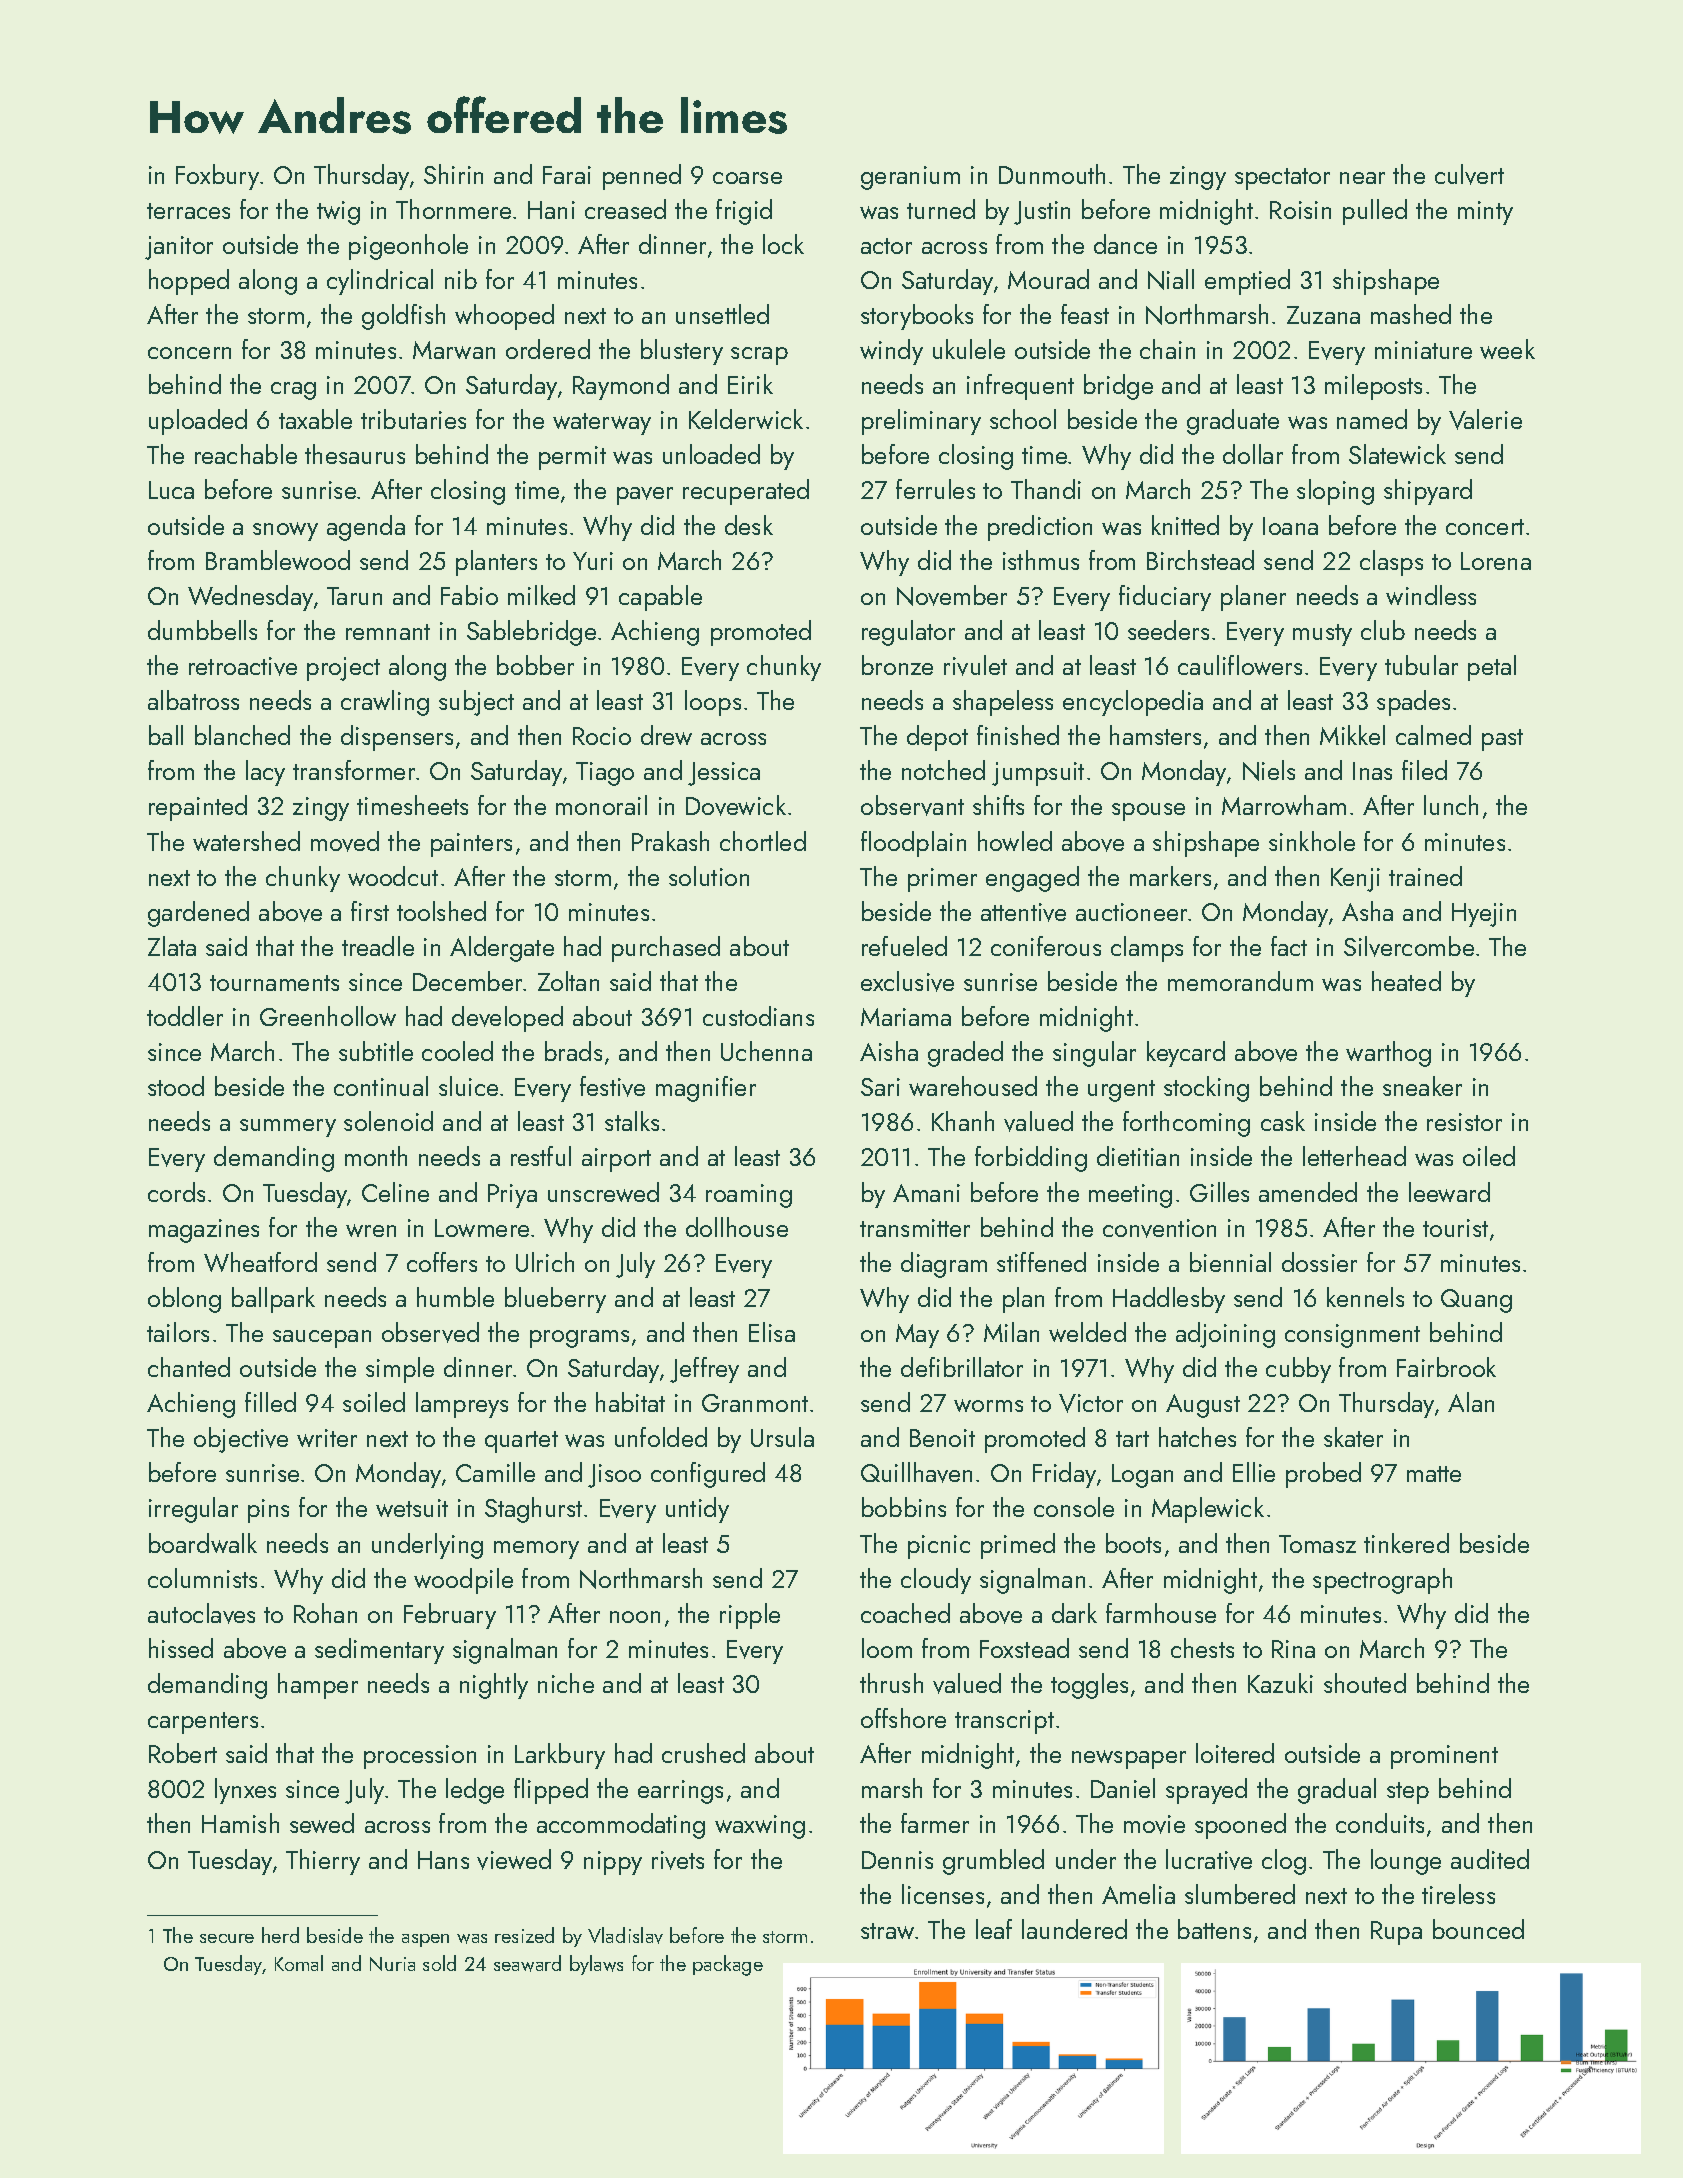  I want to click on tributaries, so click(413, 419).
